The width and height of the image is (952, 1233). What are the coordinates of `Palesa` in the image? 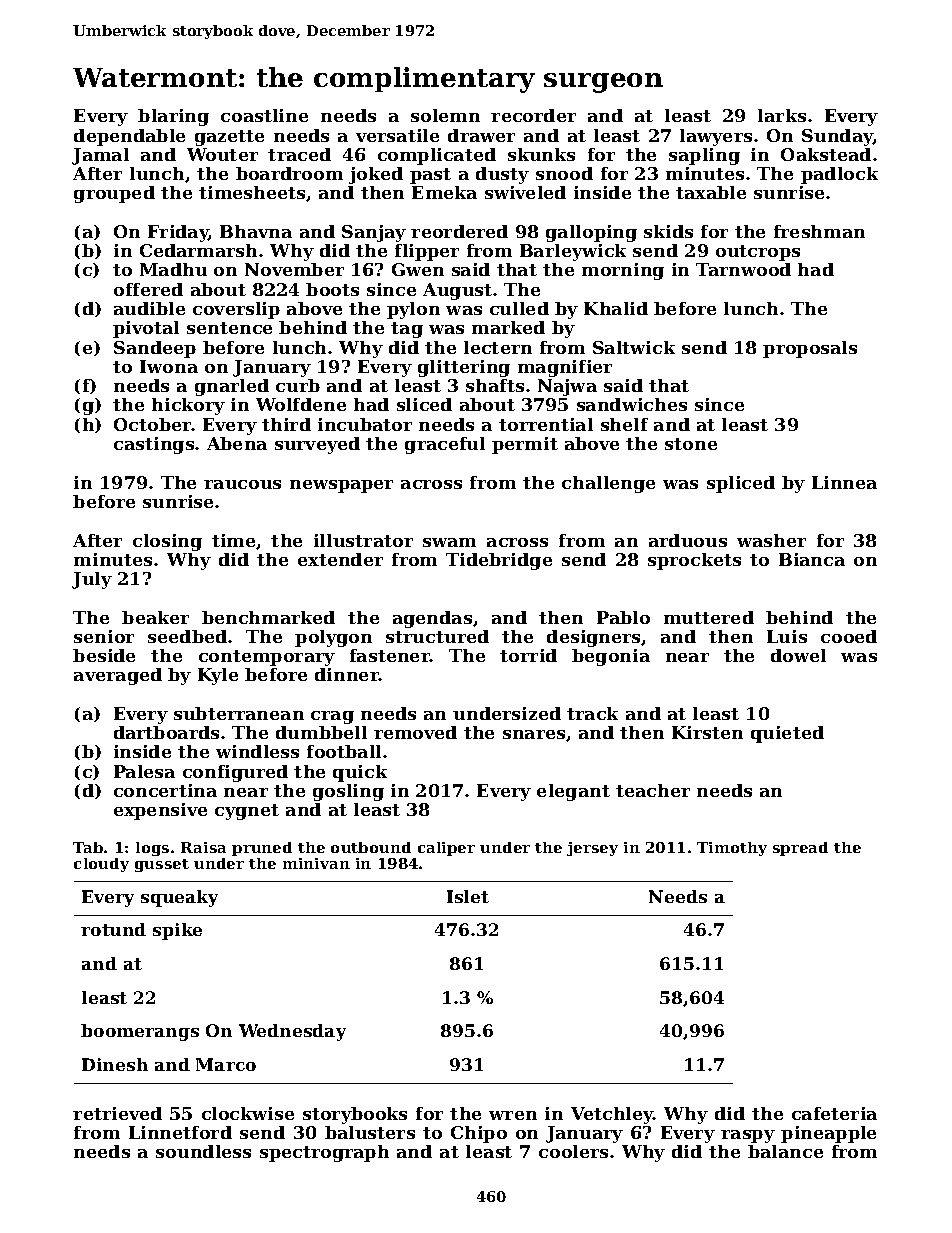 It's located at (144, 771).
